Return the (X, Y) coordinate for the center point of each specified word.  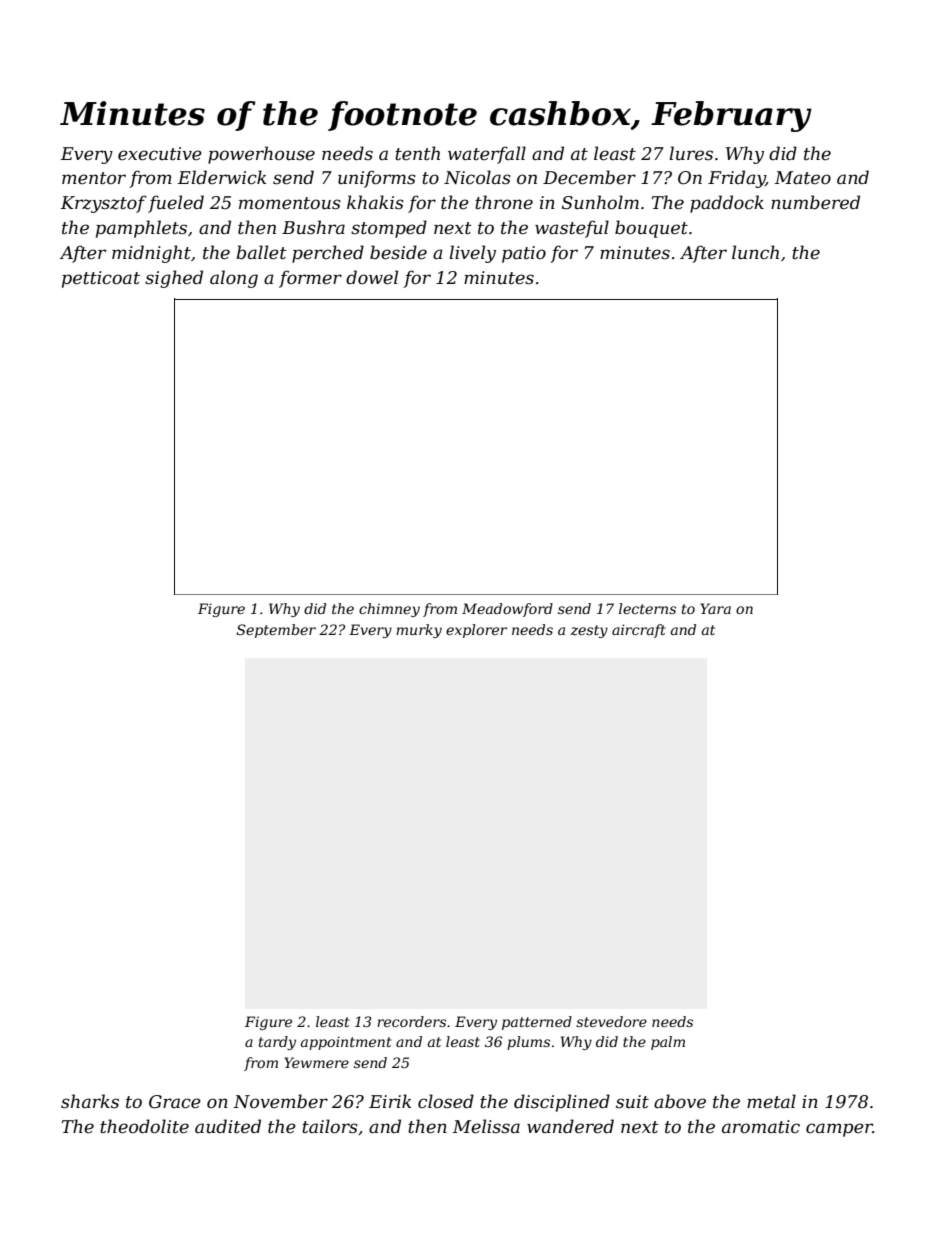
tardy (277, 1043)
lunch (755, 252)
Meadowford (507, 610)
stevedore (611, 1021)
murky (419, 631)
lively (472, 254)
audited (228, 1126)
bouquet (651, 229)
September (276, 631)
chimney (389, 610)
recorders (411, 1021)
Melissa (486, 1126)
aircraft (639, 631)
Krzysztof (104, 204)
